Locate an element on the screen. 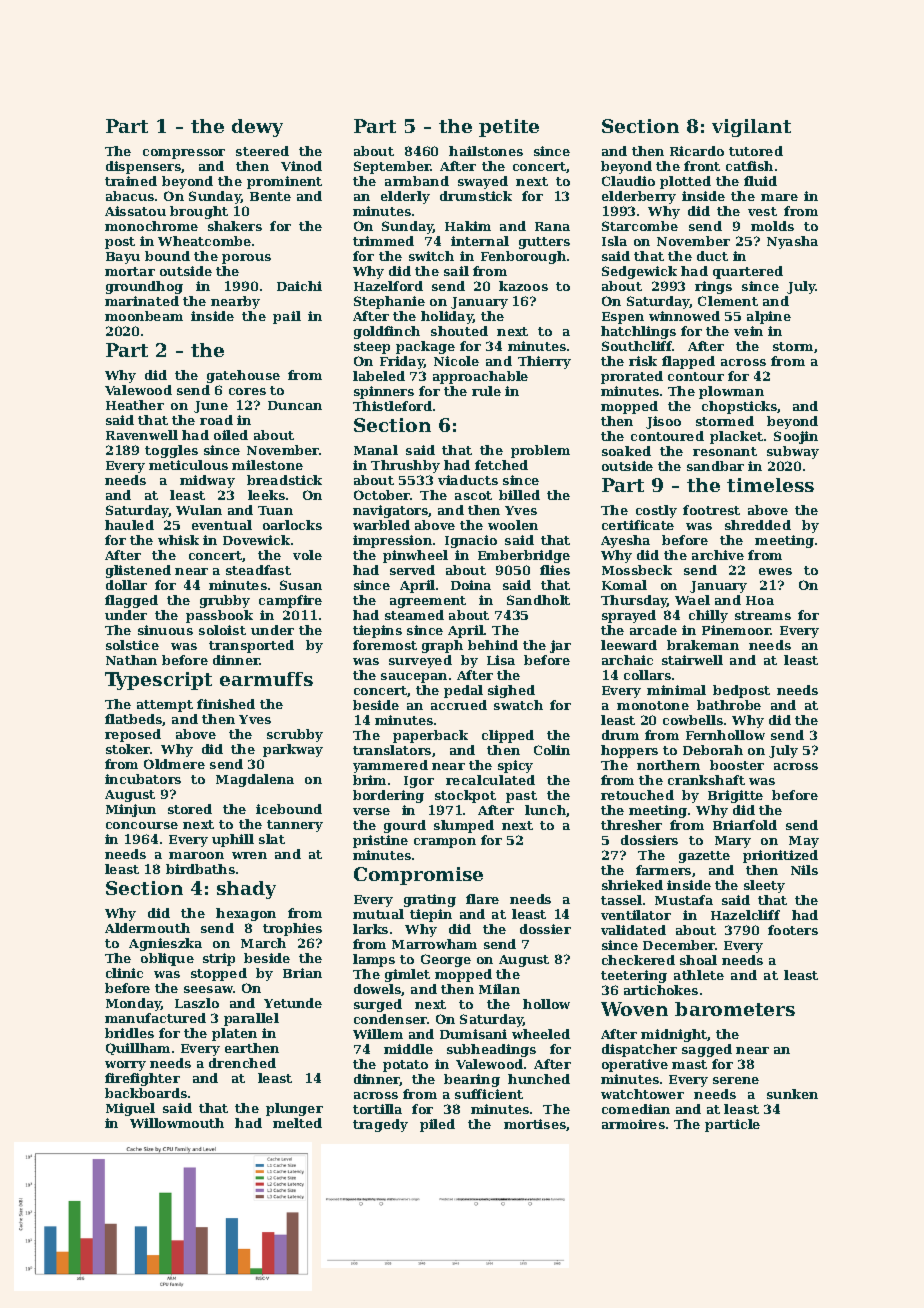  ewes is located at coordinates (775, 571).
